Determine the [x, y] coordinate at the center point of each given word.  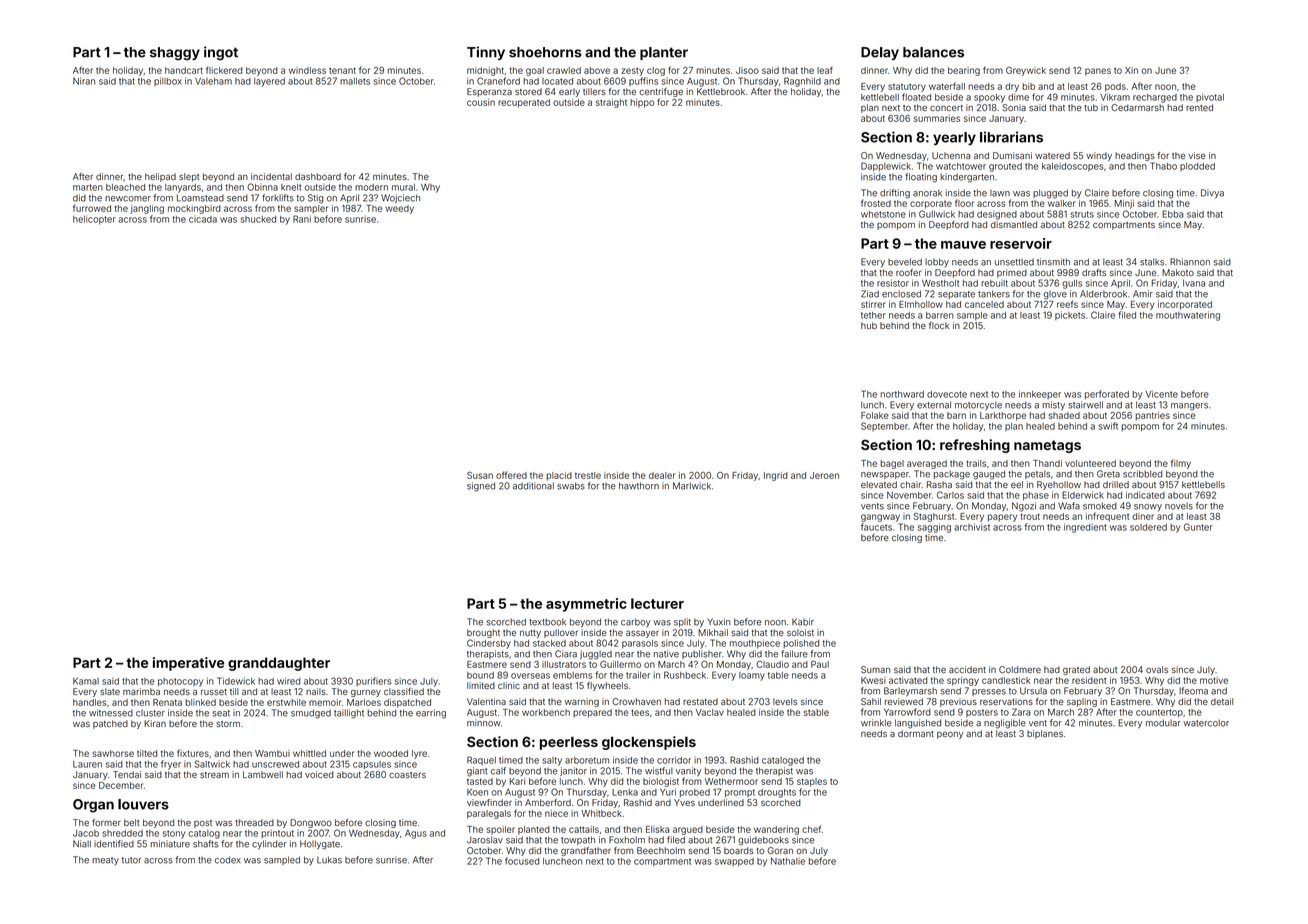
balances [933, 52]
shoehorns [545, 52]
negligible [1005, 724]
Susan [480, 475]
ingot [221, 53]
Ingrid [776, 476]
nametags [1047, 446]
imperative [188, 664]
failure [794, 654]
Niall [82, 844]
